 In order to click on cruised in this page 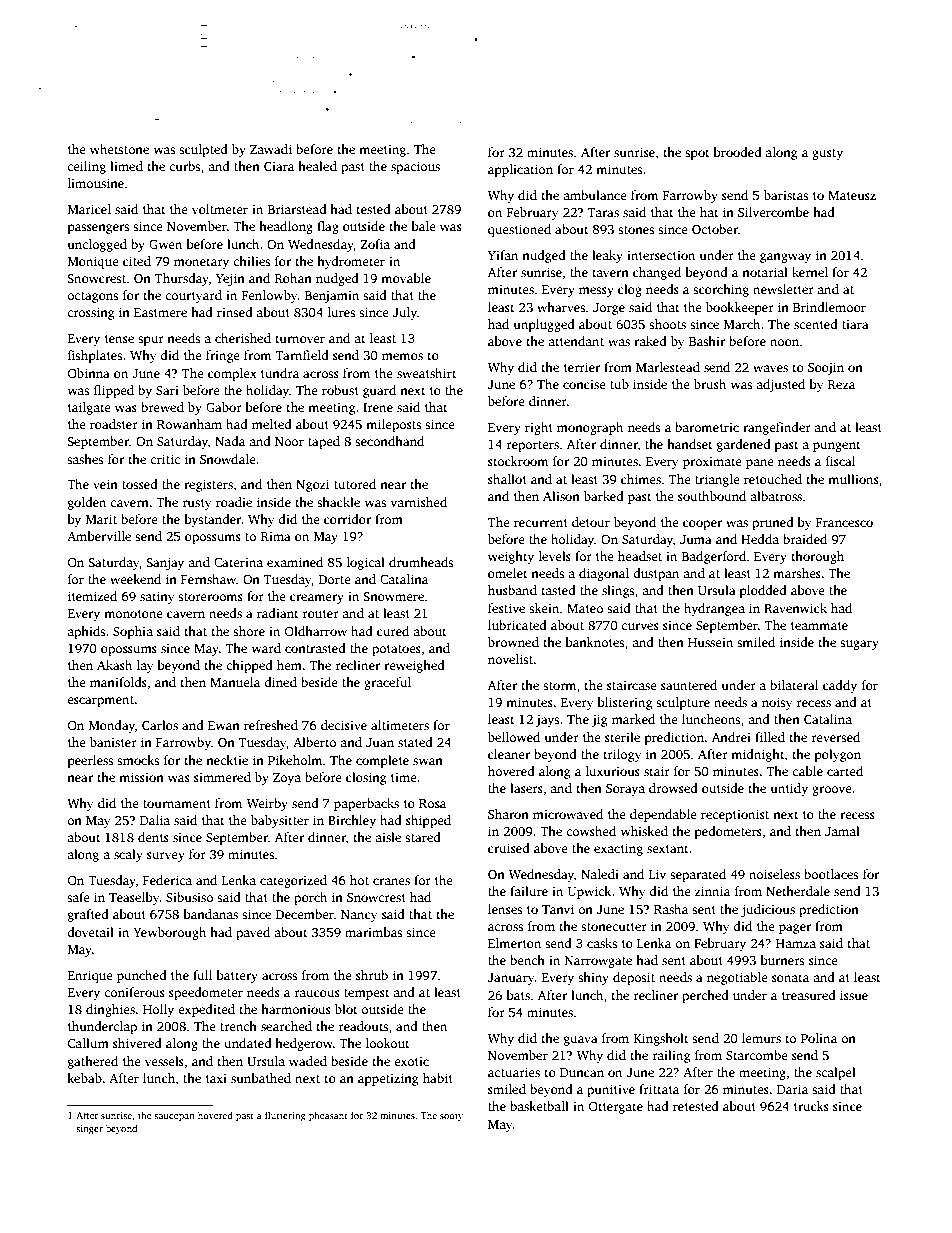, I will do `click(509, 848)`.
